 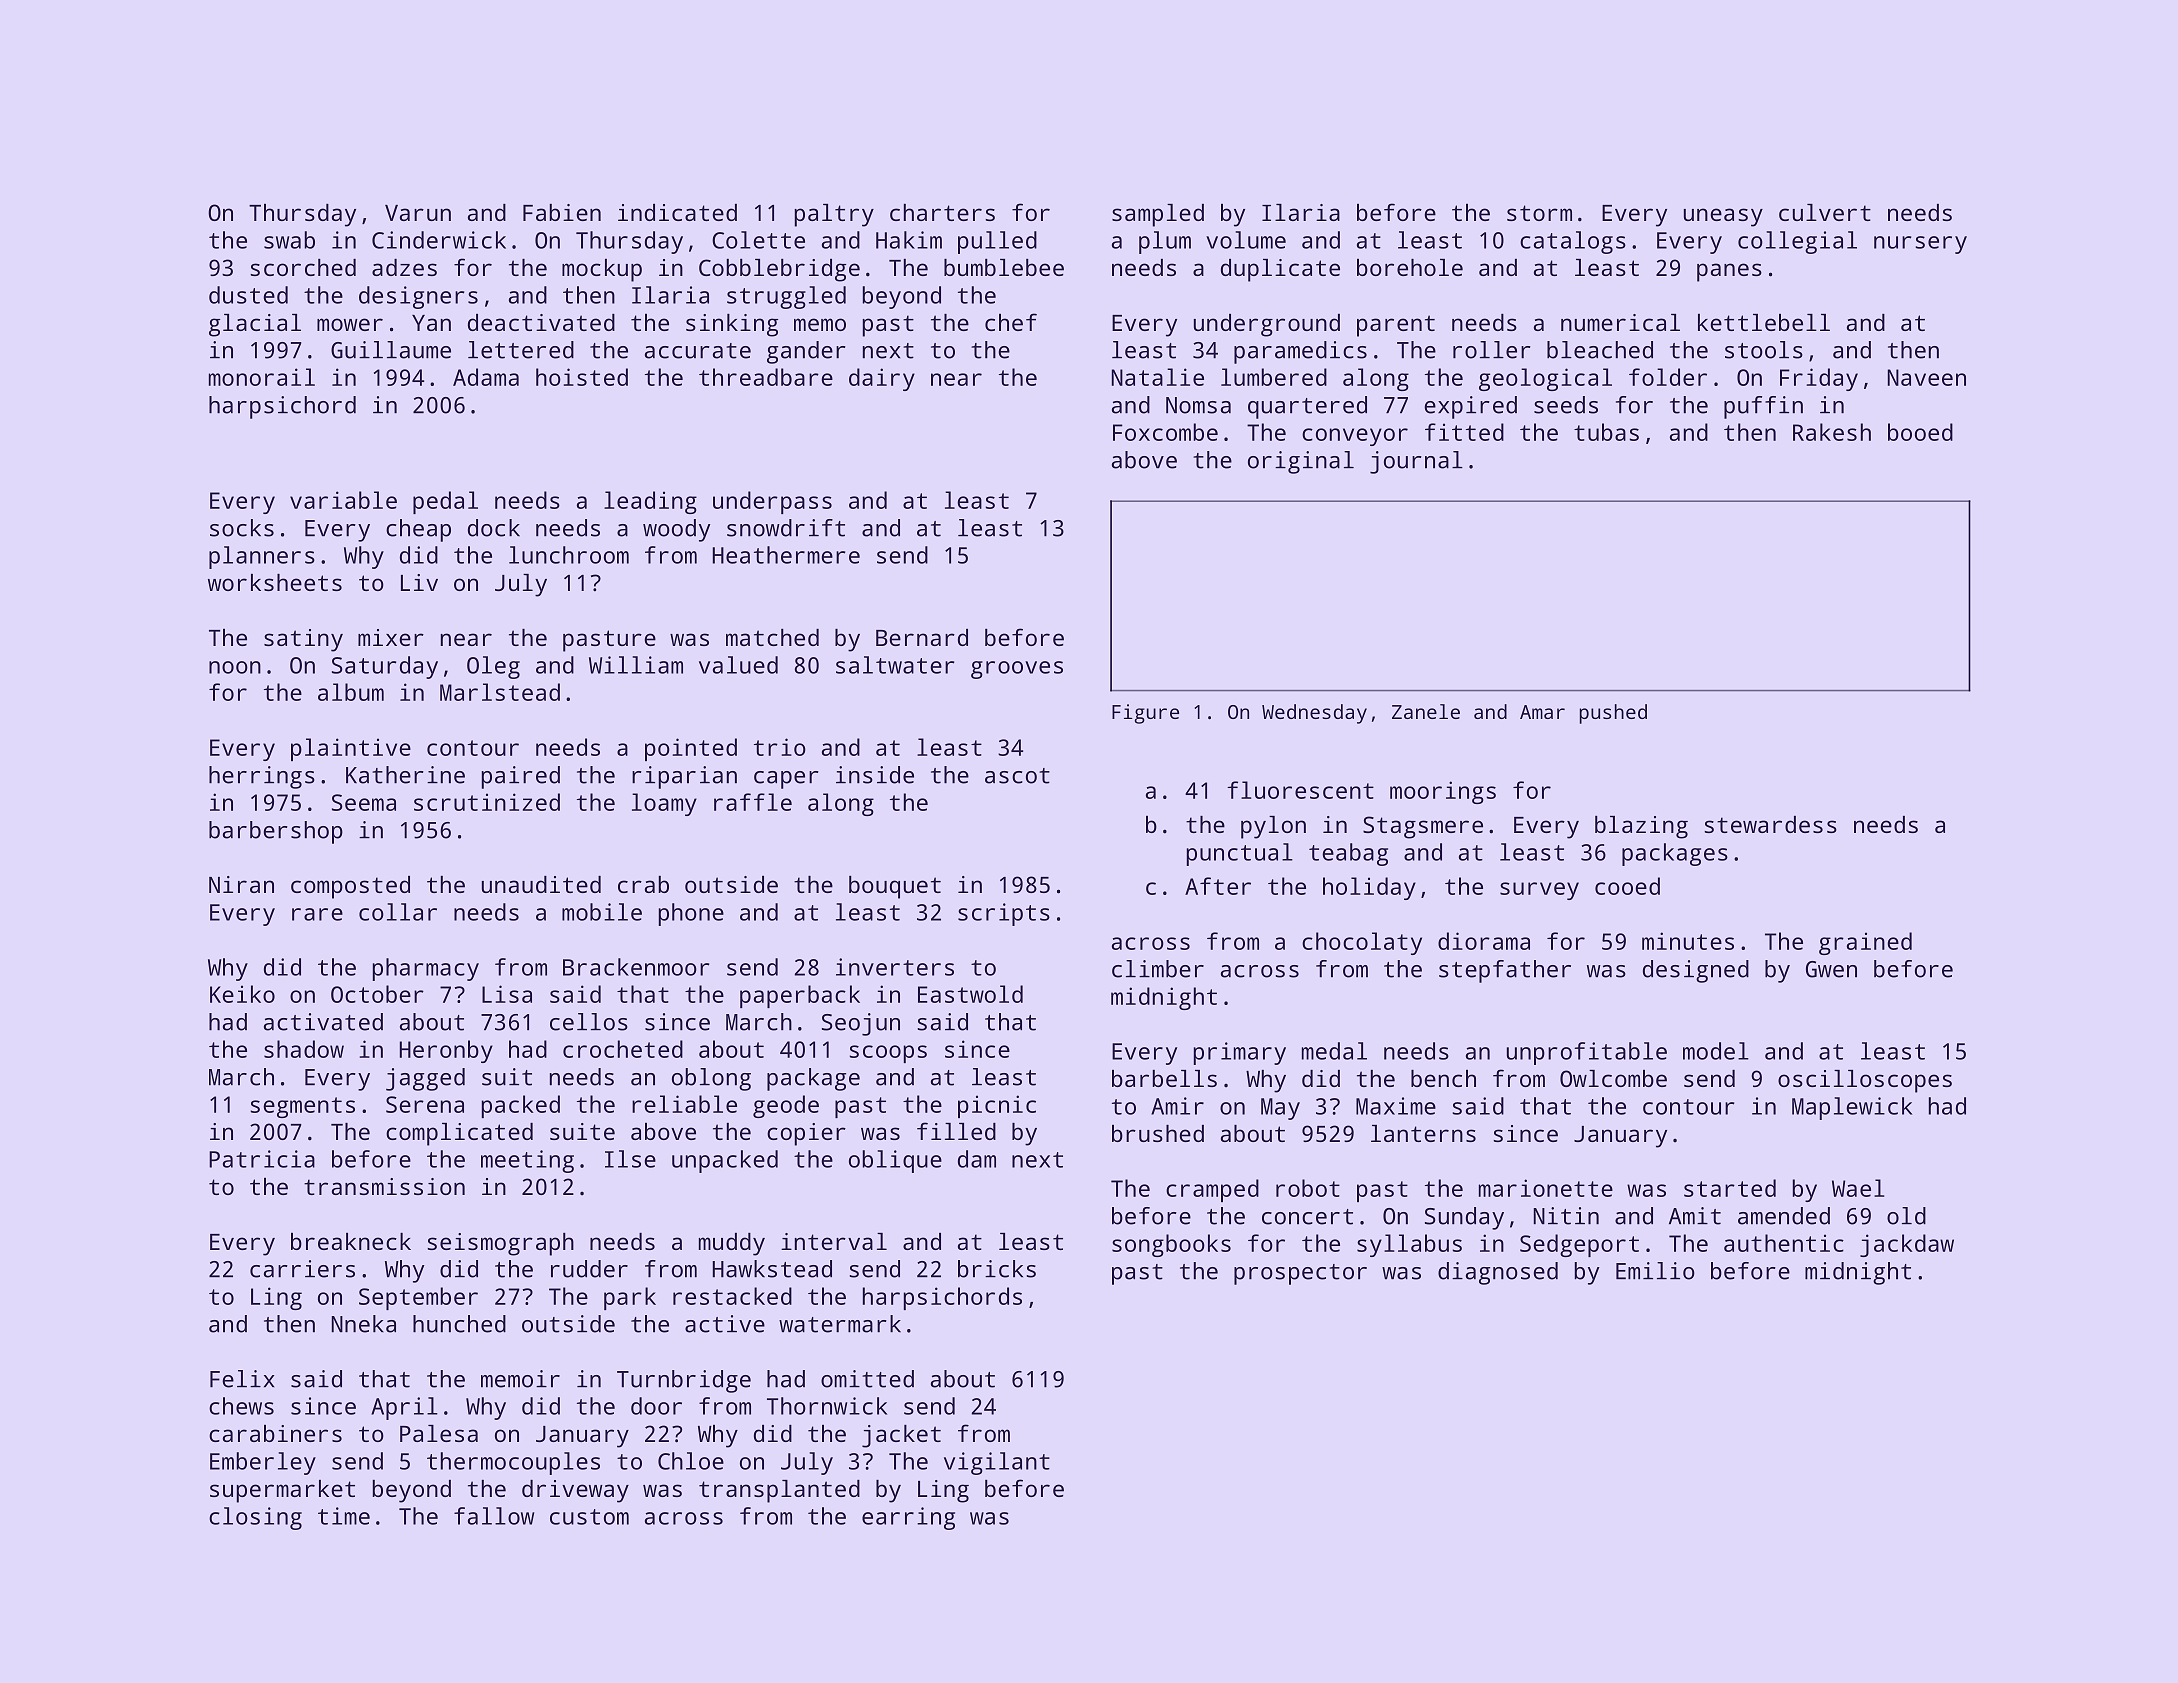 I want to click on September, so click(x=418, y=1298).
